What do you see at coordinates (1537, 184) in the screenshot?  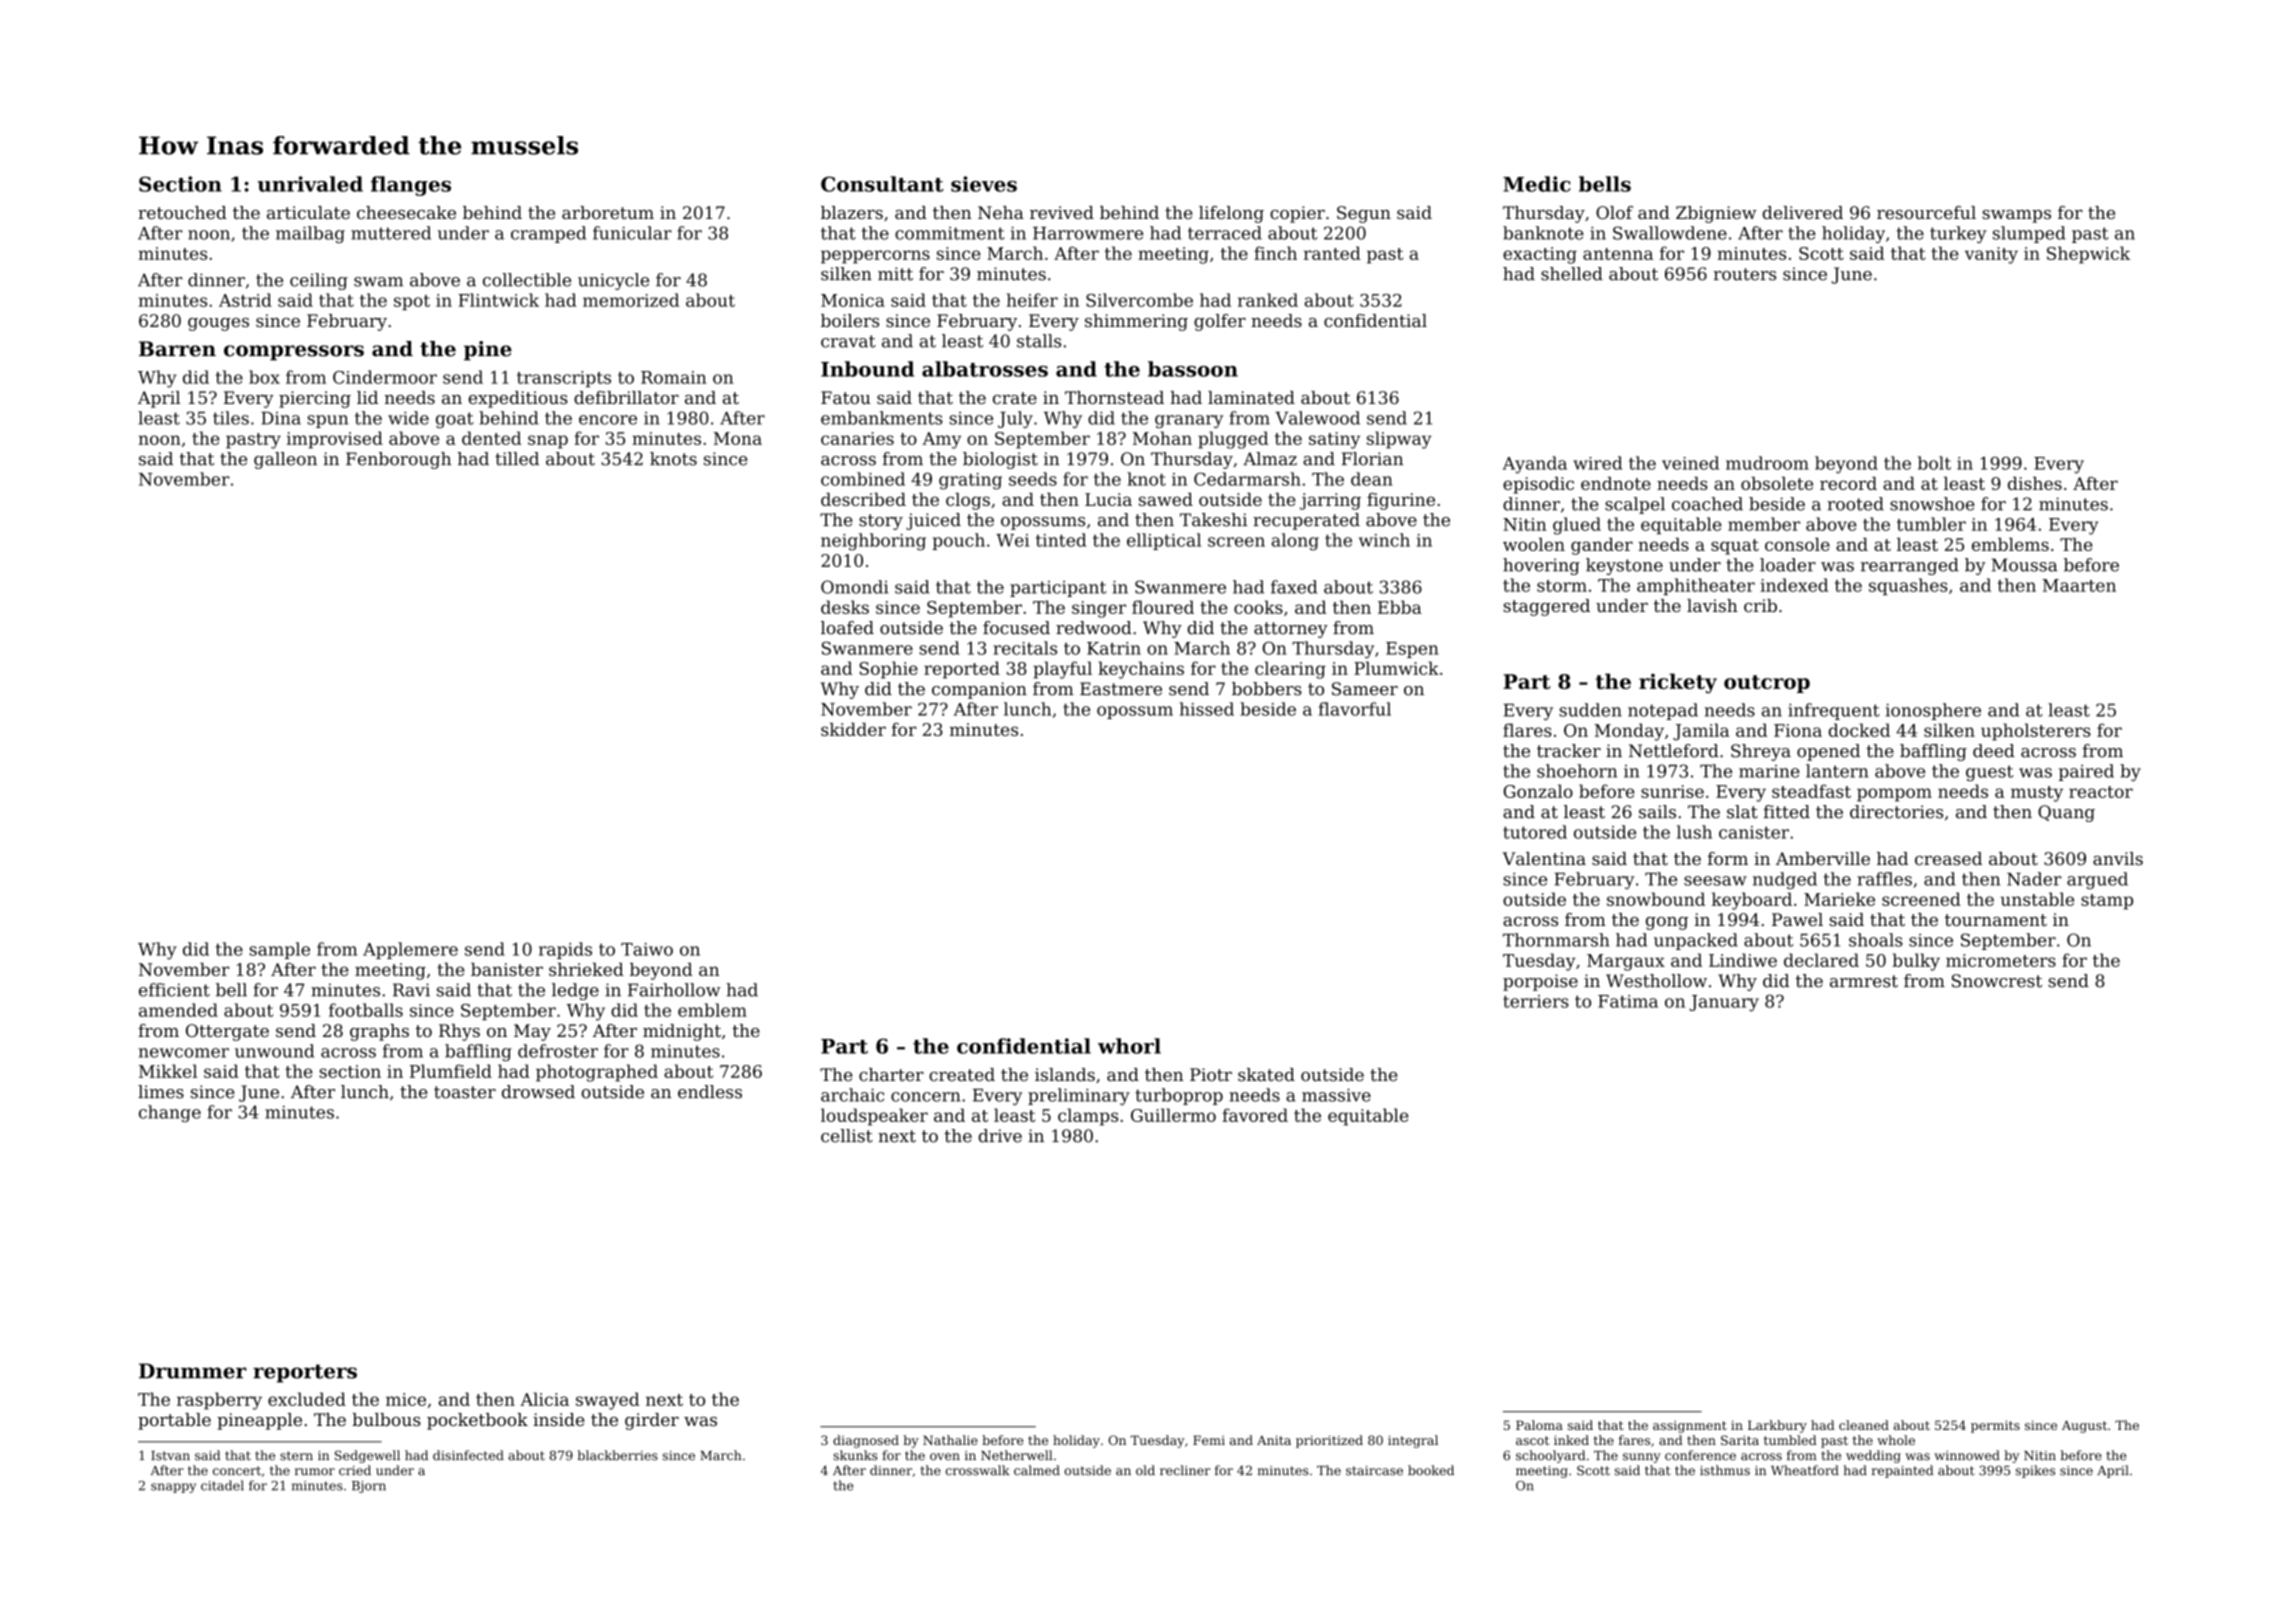 I see `Medic` at bounding box center [1537, 184].
